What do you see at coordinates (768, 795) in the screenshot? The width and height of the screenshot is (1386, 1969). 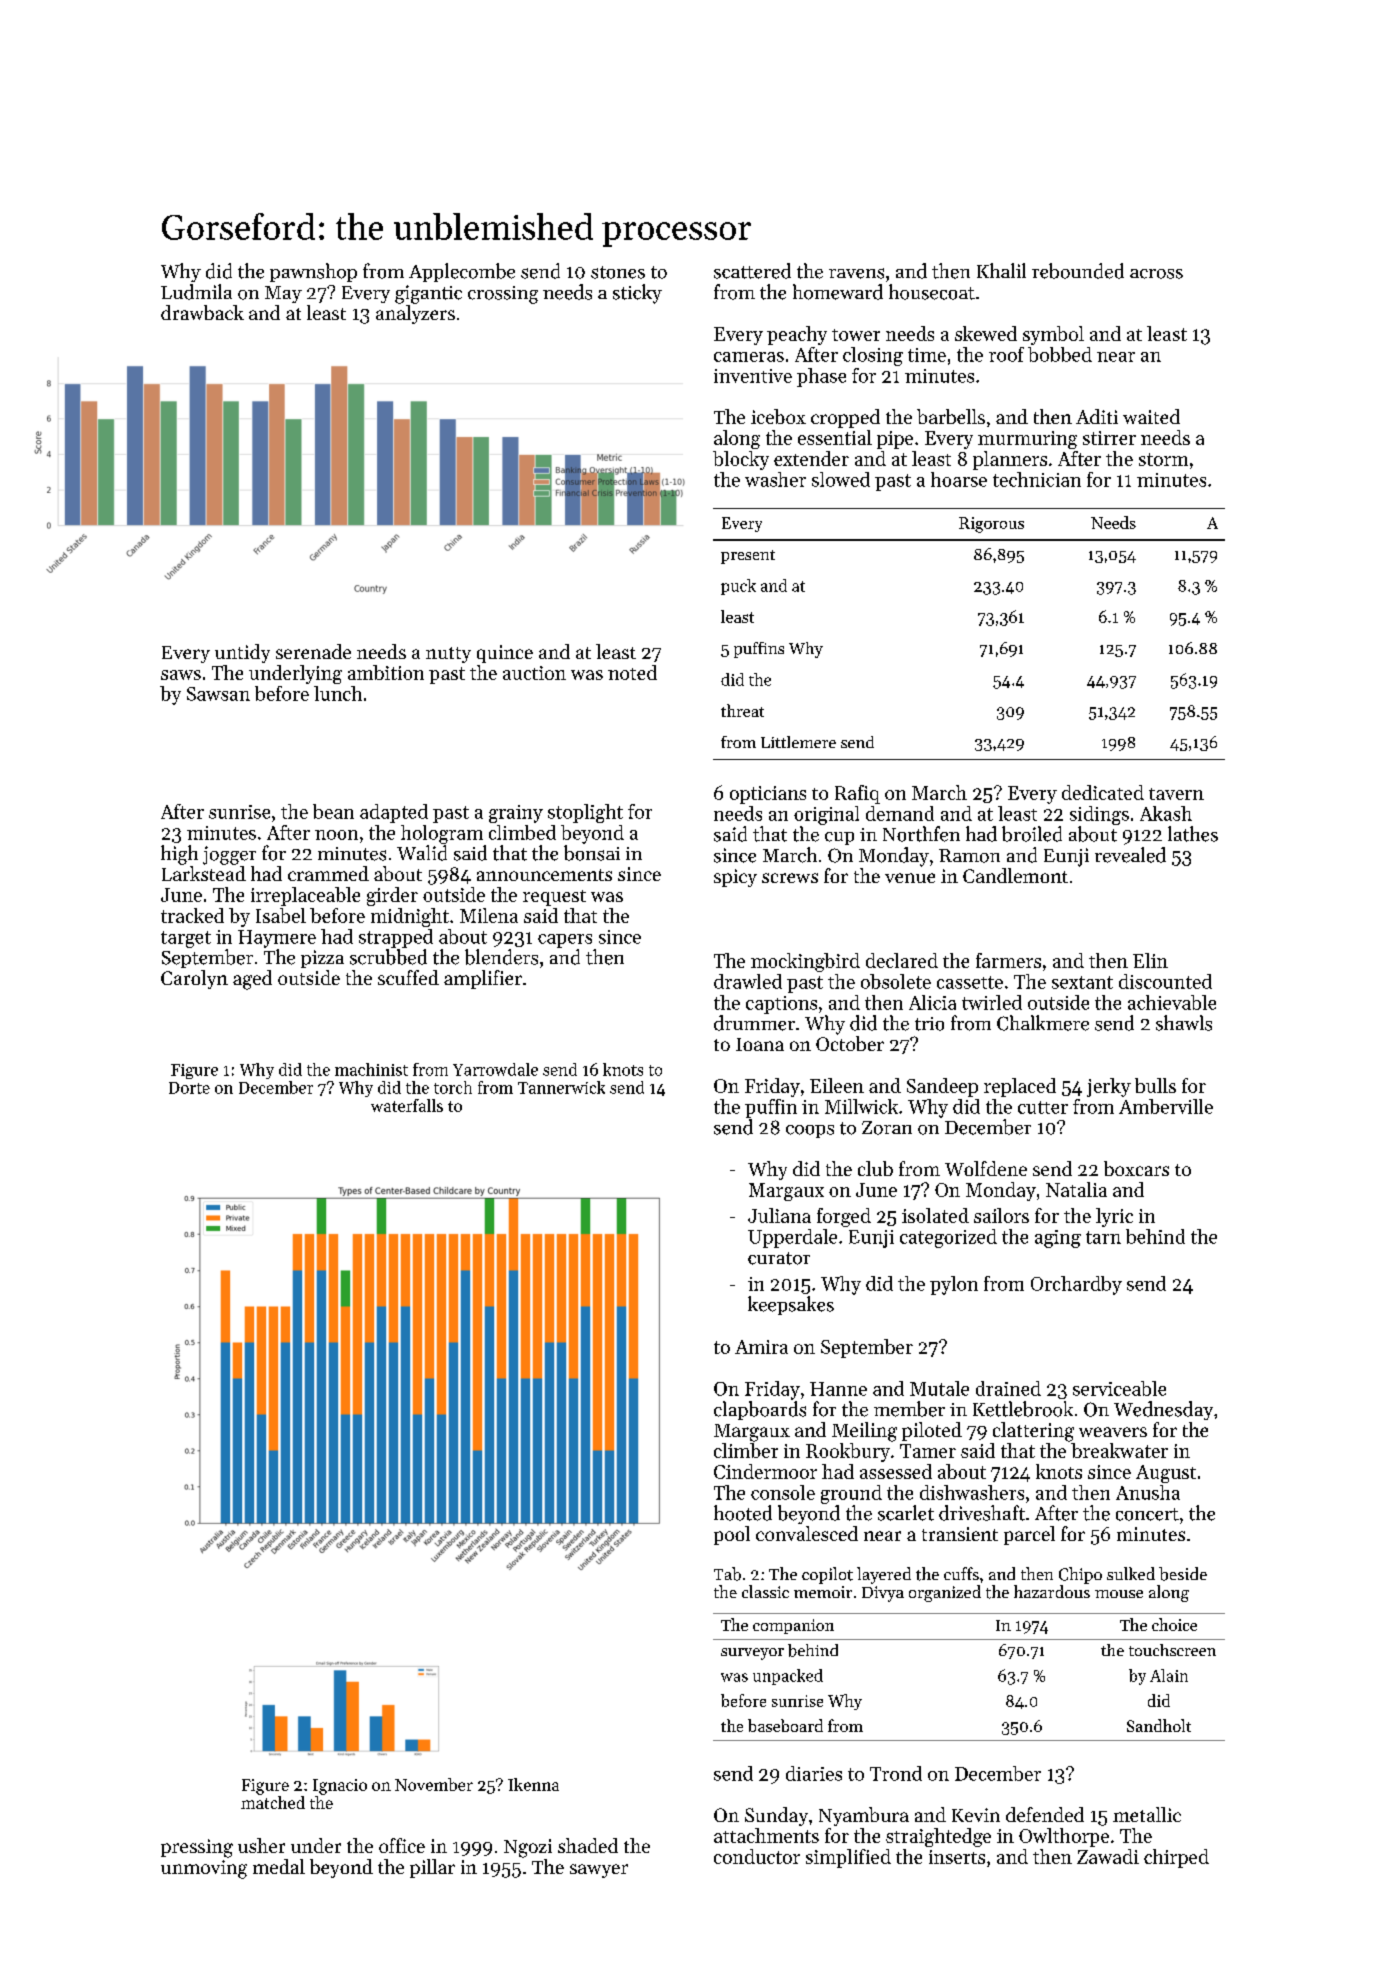 I see `opticians` at bounding box center [768, 795].
